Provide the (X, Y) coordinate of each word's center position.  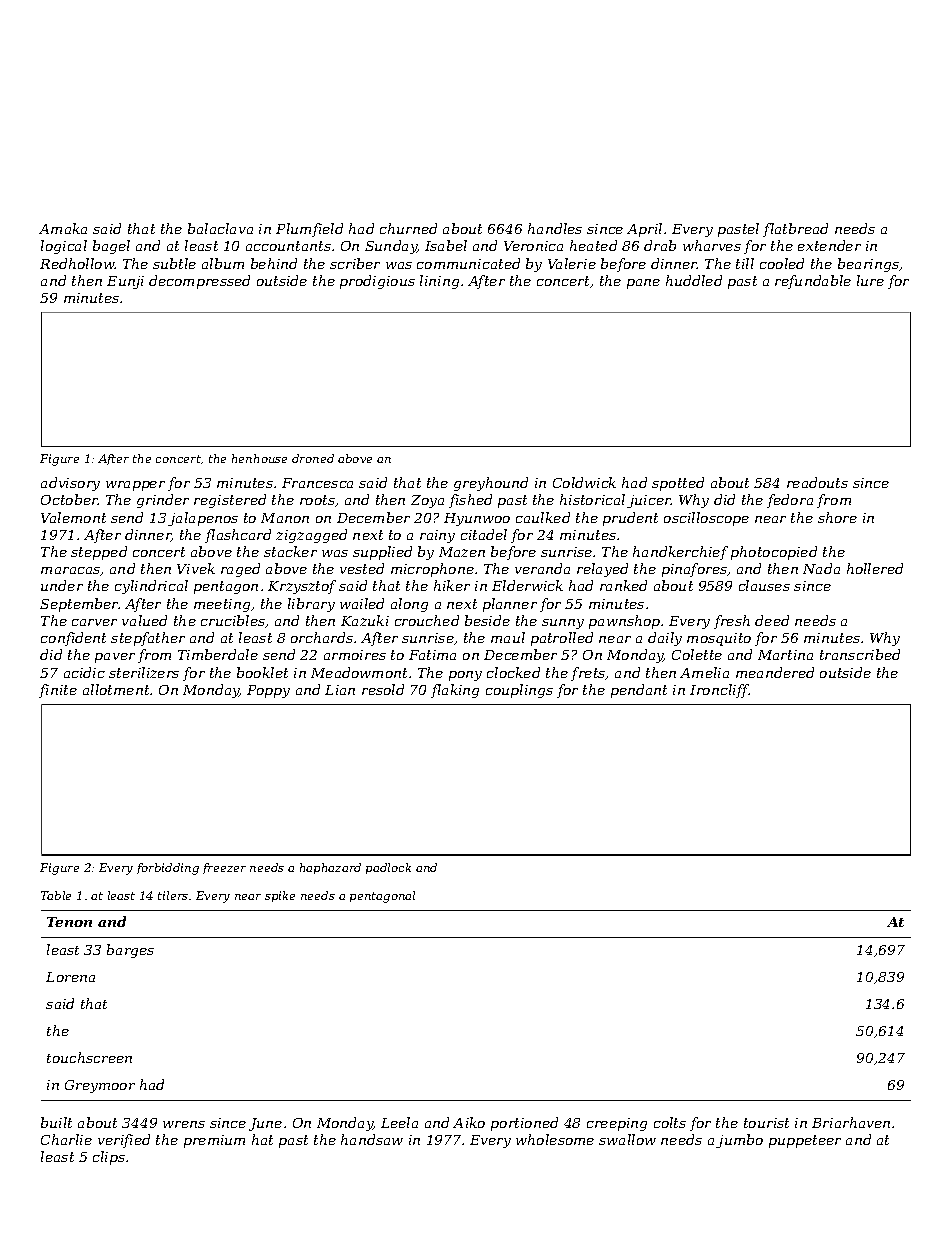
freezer (224, 868)
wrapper (135, 486)
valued (144, 620)
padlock (388, 868)
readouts (817, 482)
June (265, 1124)
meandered (775, 672)
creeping (617, 1124)
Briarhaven (851, 1122)
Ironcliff (719, 691)
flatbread (795, 230)
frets (588, 674)
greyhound (491, 484)
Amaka (63, 228)
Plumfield (309, 230)
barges (130, 951)
